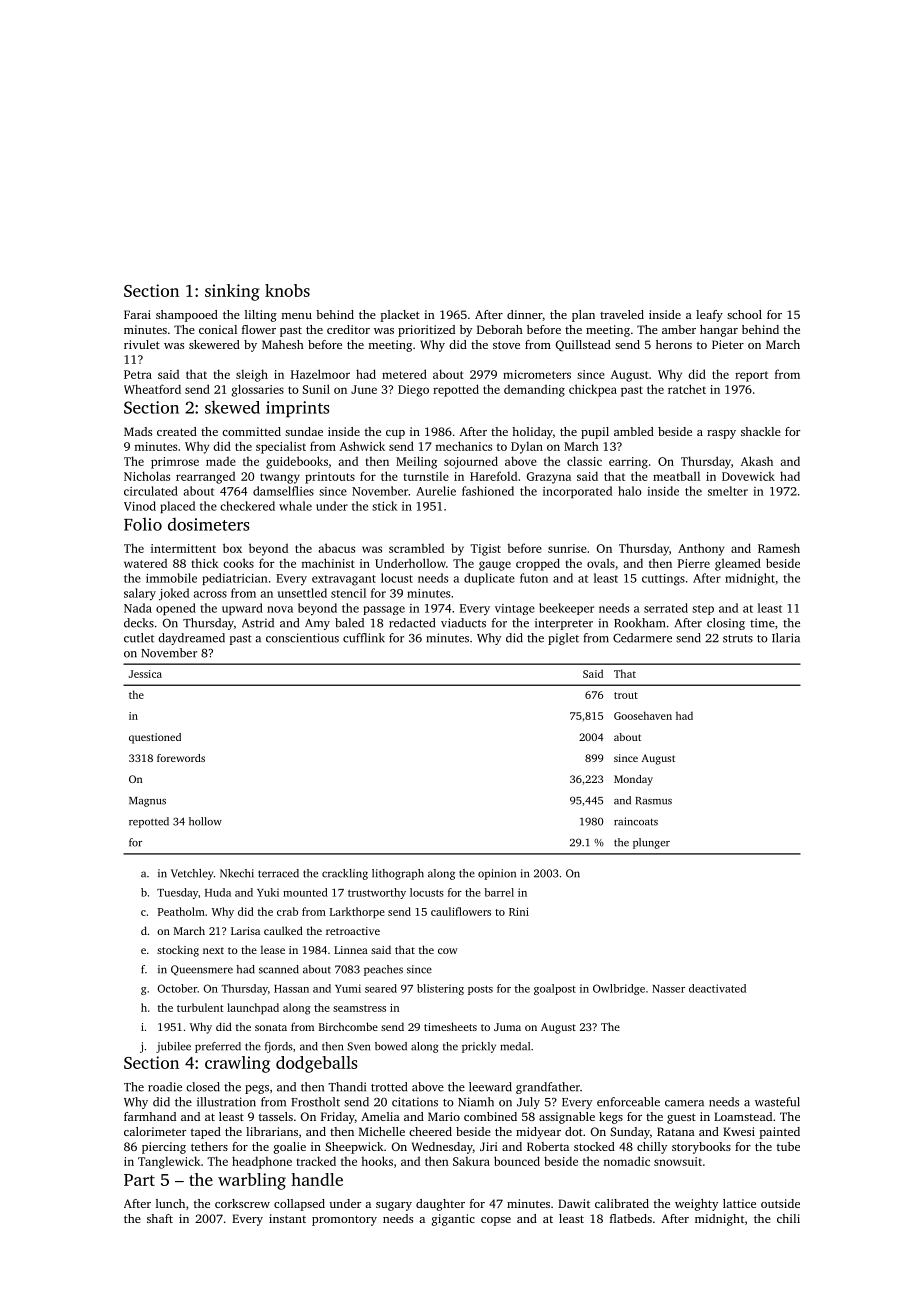 This document has width=924, height=1308. I want to click on Mahesh, so click(283, 344).
